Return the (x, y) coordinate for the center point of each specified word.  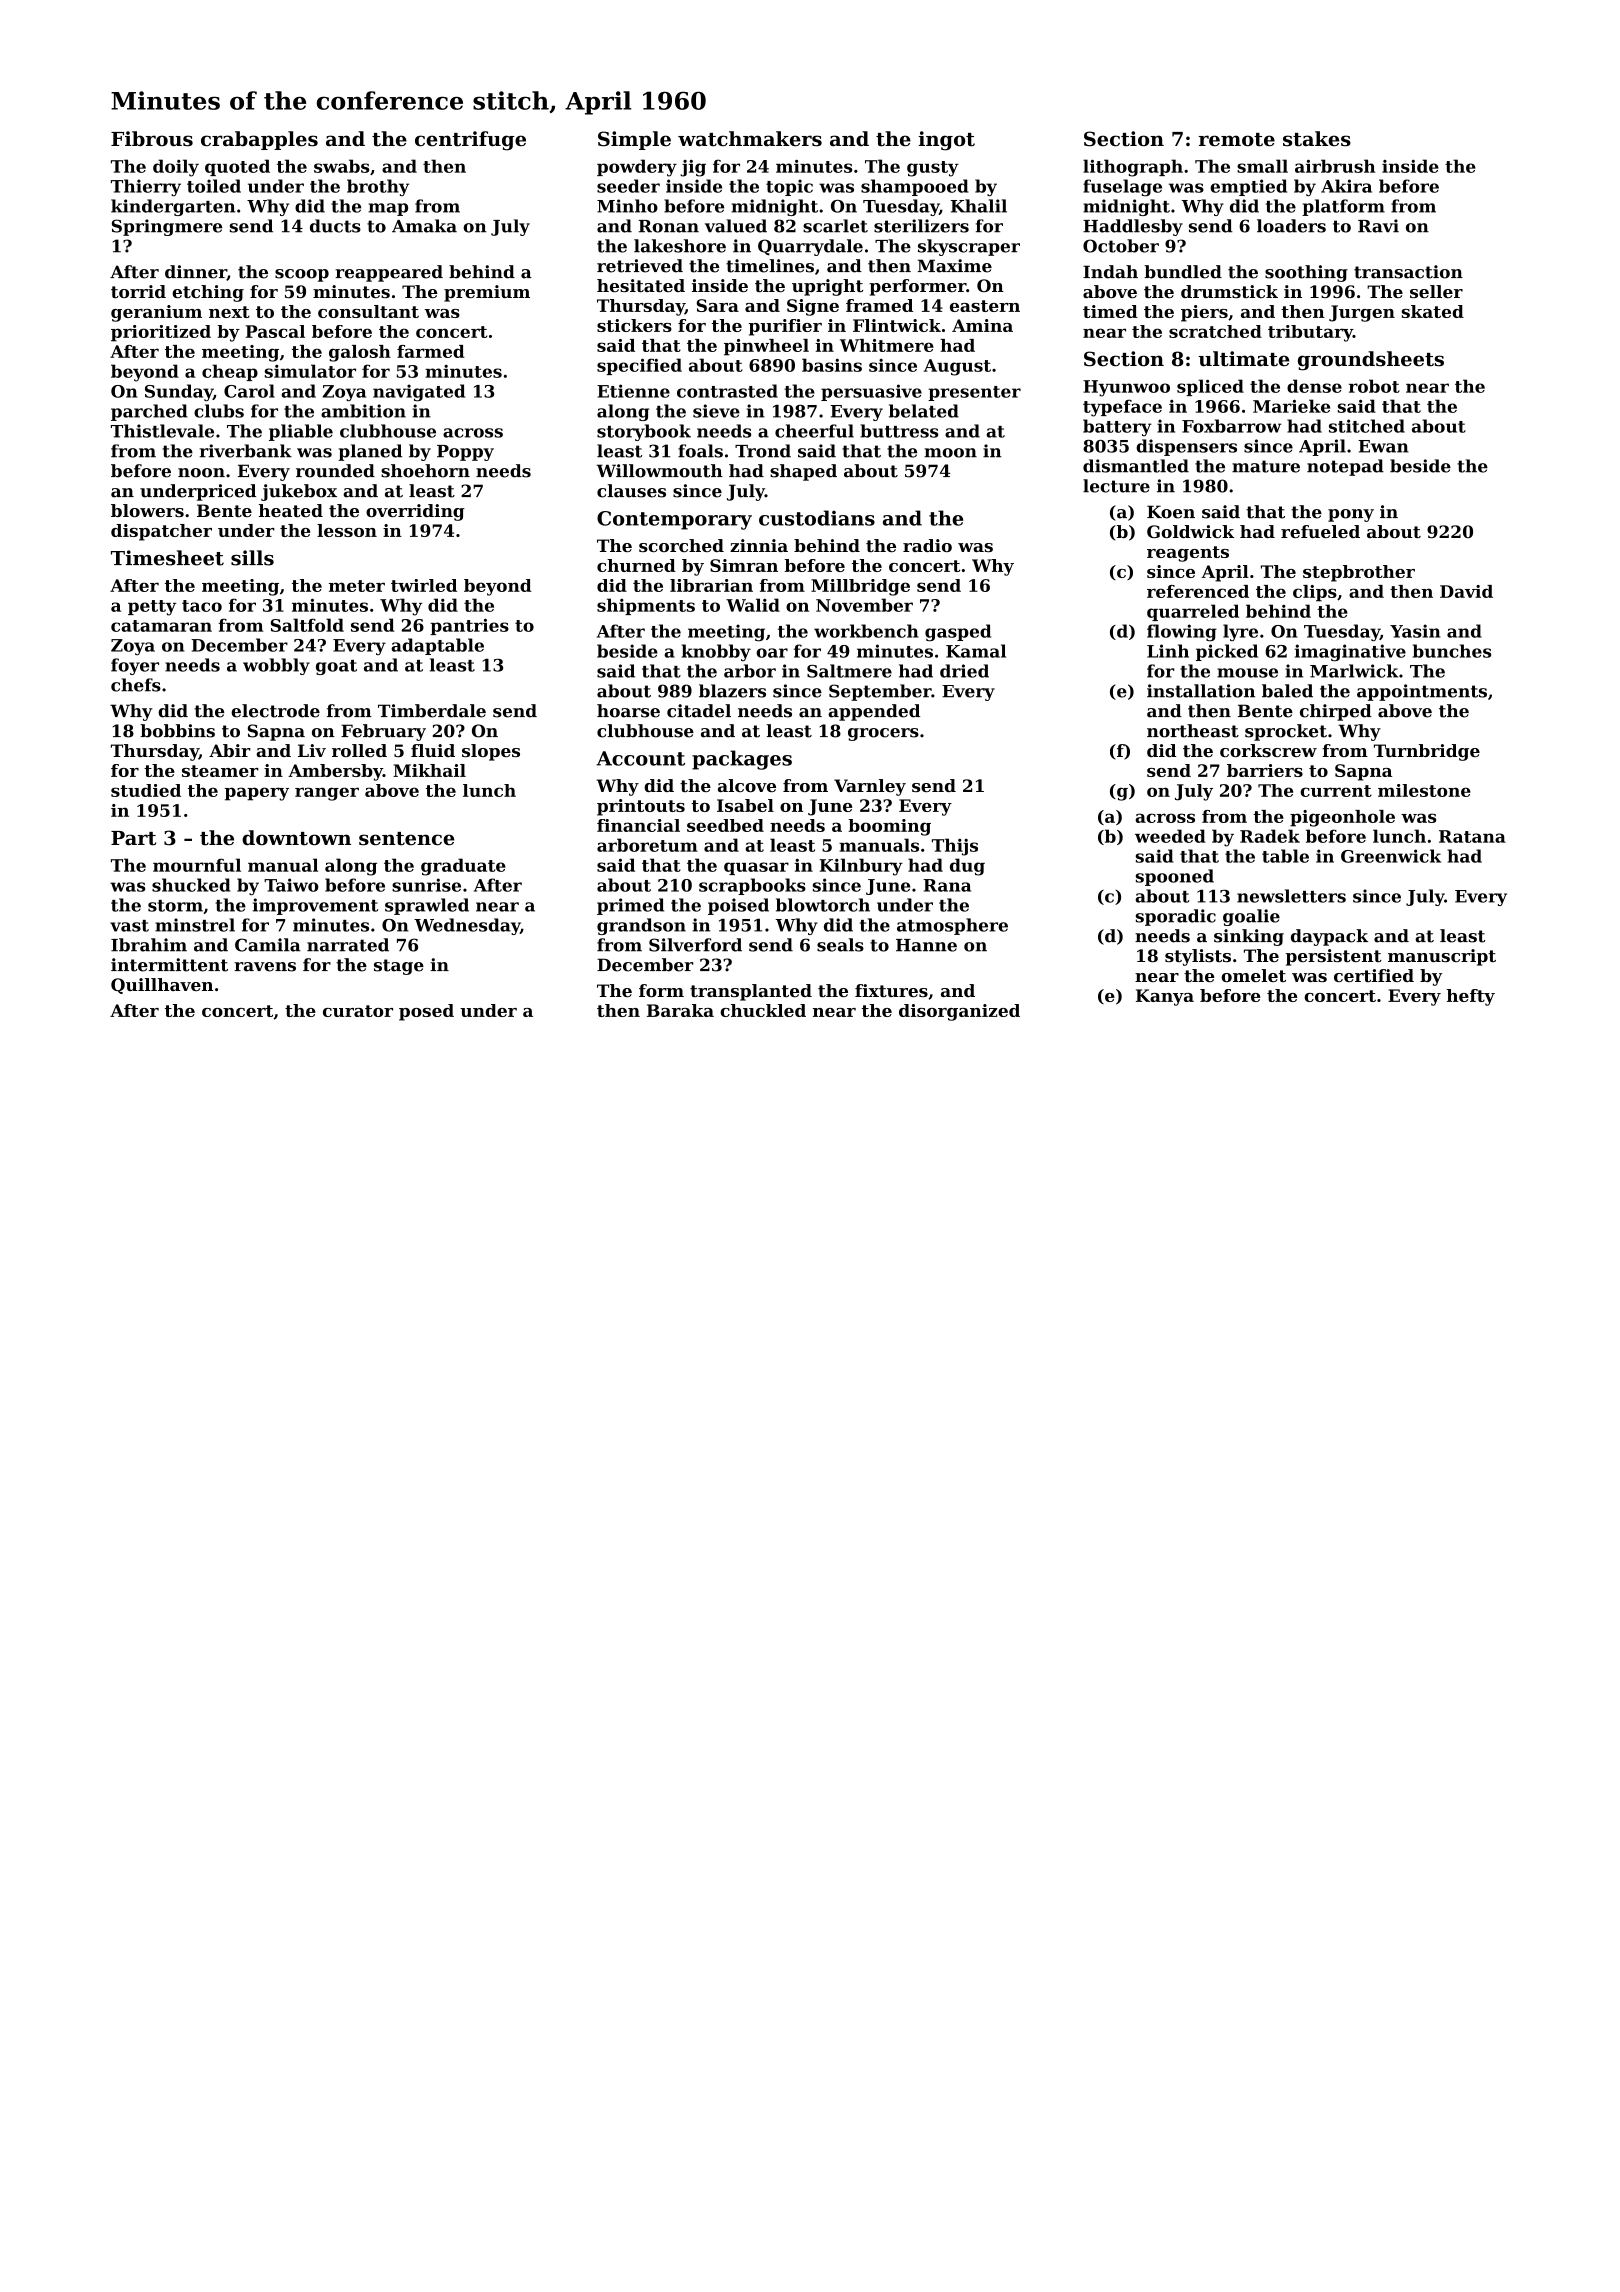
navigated (419, 393)
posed (426, 1012)
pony (1351, 515)
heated (291, 510)
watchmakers (750, 139)
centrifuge (470, 141)
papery (257, 794)
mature (1266, 466)
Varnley (870, 787)
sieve (716, 411)
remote (1237, 140)
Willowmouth (659, 471)
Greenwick (1391, 856)
